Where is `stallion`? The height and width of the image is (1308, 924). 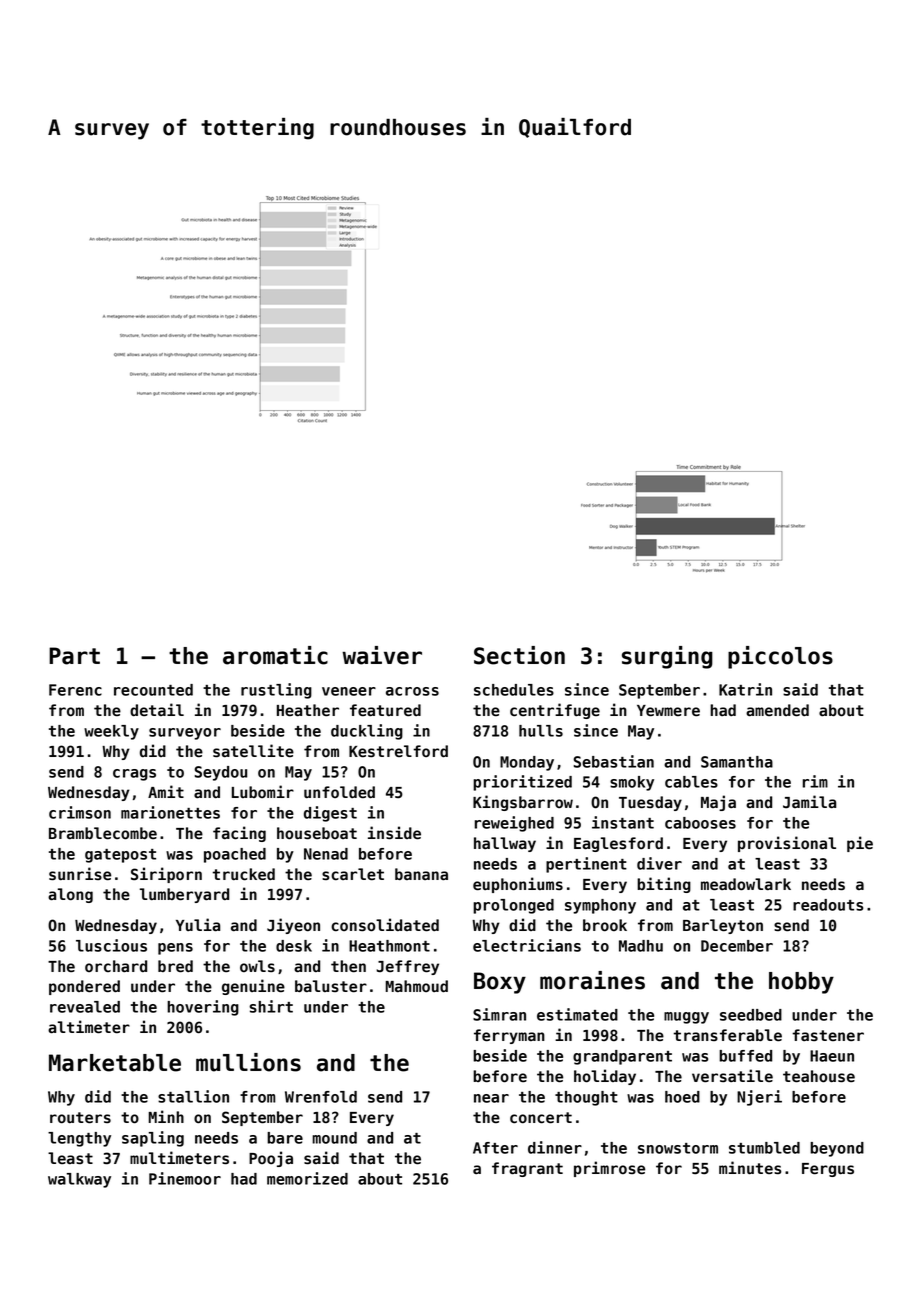
stallion is located at coordinates (193, 1096).
